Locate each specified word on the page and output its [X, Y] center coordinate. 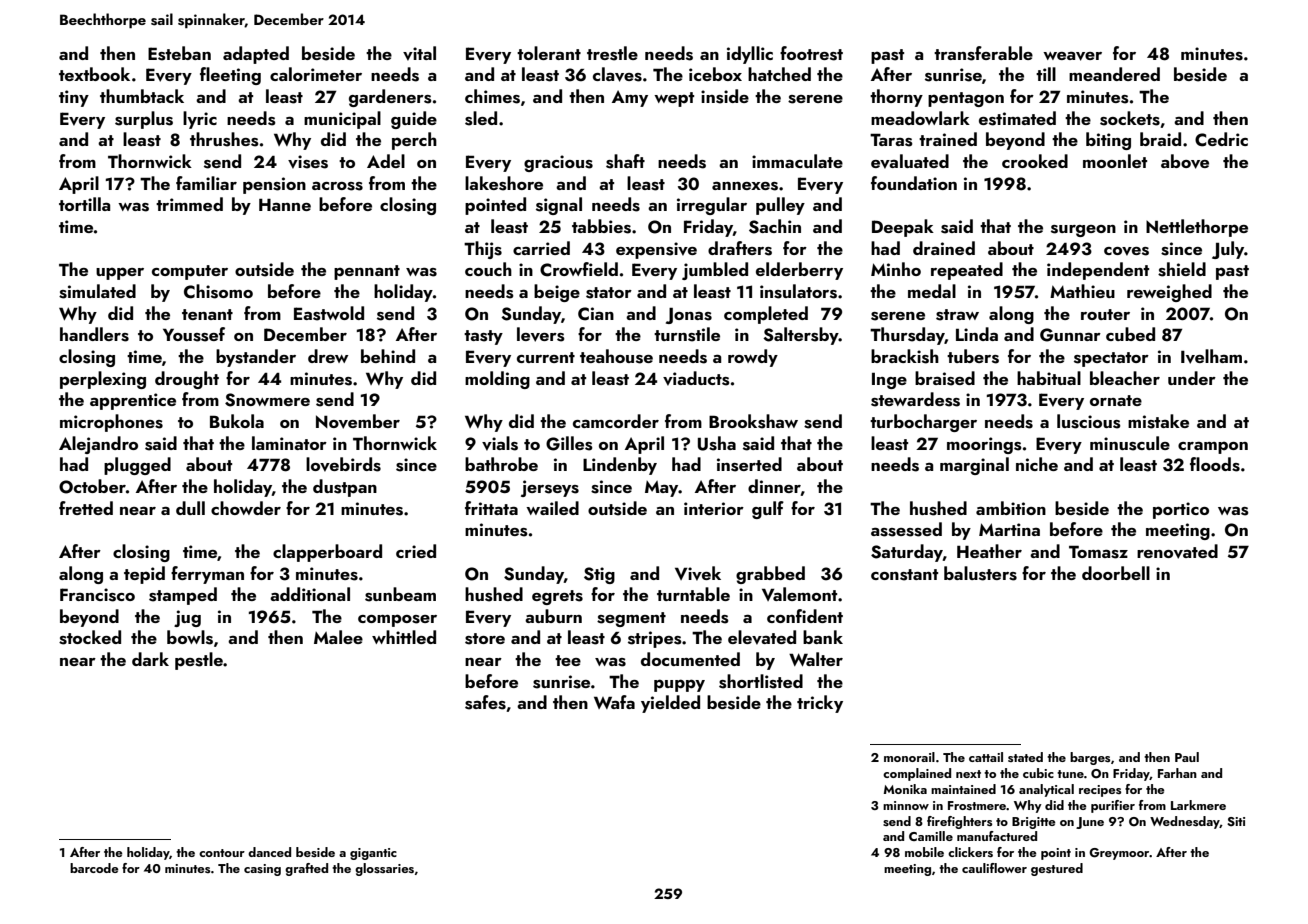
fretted [86, 508]
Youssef [194, 334]
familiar [206, 183]
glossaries [384, 869]
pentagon [966, 99]
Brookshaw [753, 421]
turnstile [687, 334]
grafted [306, 869]
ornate [1116, 400]
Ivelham [1211, 356]
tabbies [601, 226]
